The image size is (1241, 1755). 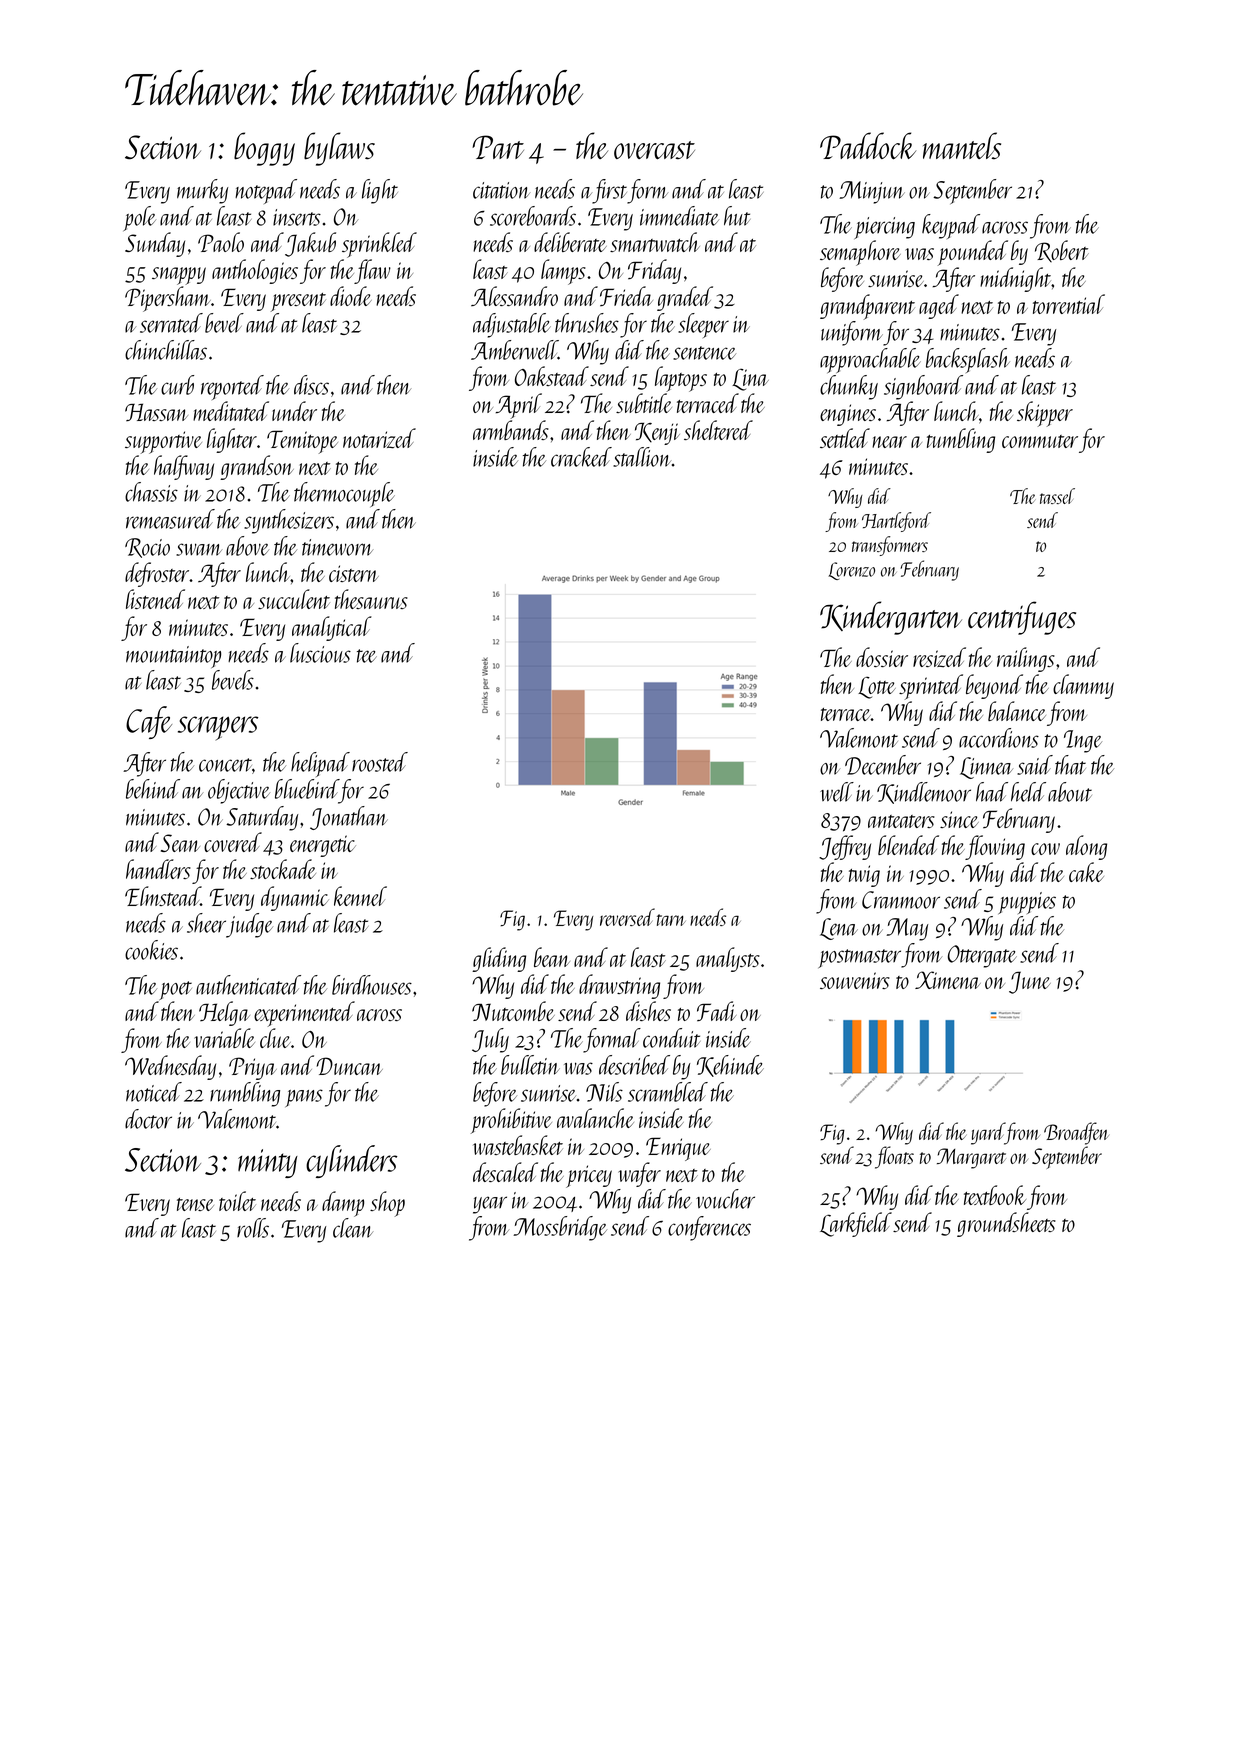 What do you see at coordinates (868, 146) in the screenshot?
I see `Paddock` at bounding box center [868, 146].
